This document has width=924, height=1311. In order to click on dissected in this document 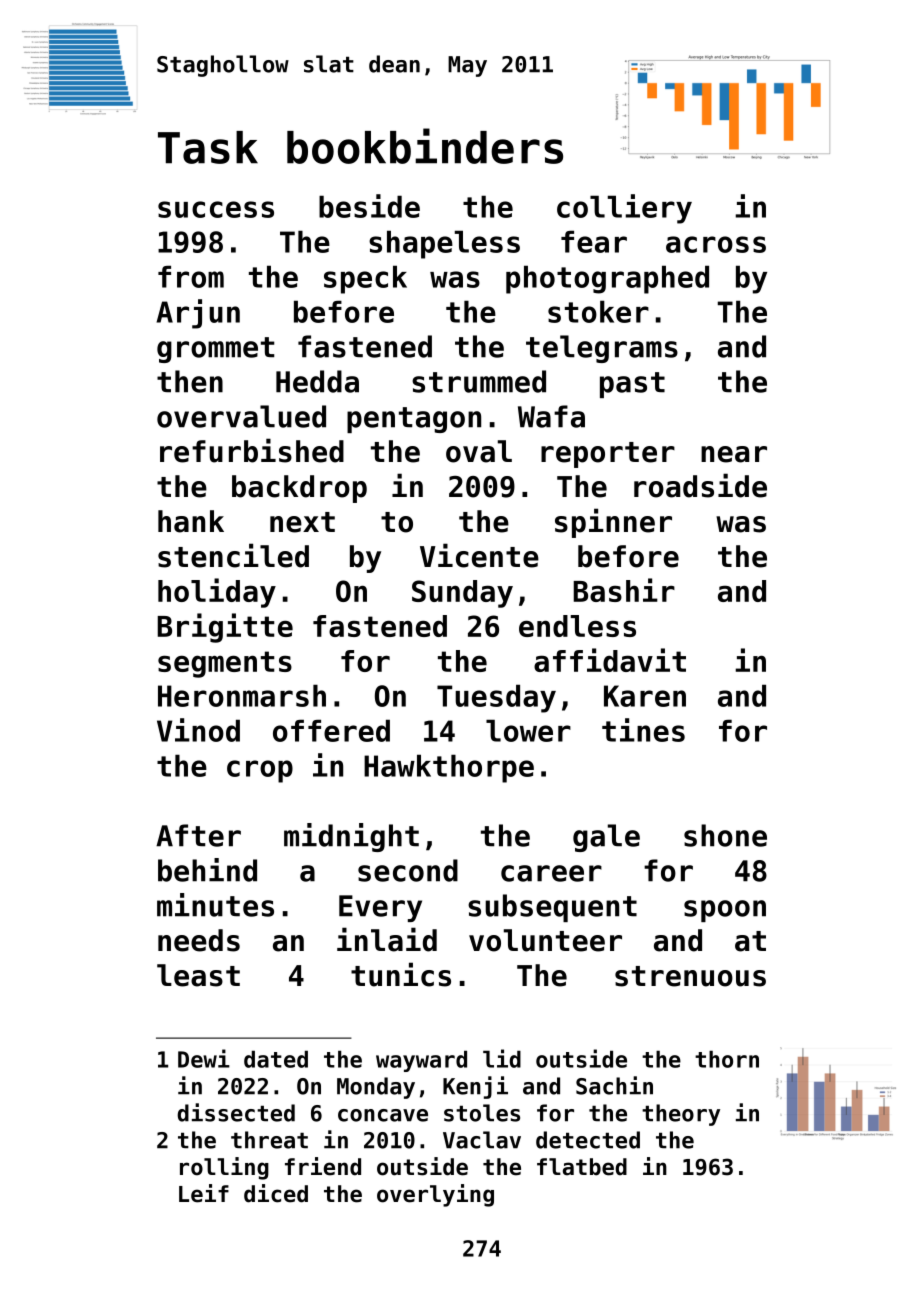, I will do `click(236, 1112)`.
